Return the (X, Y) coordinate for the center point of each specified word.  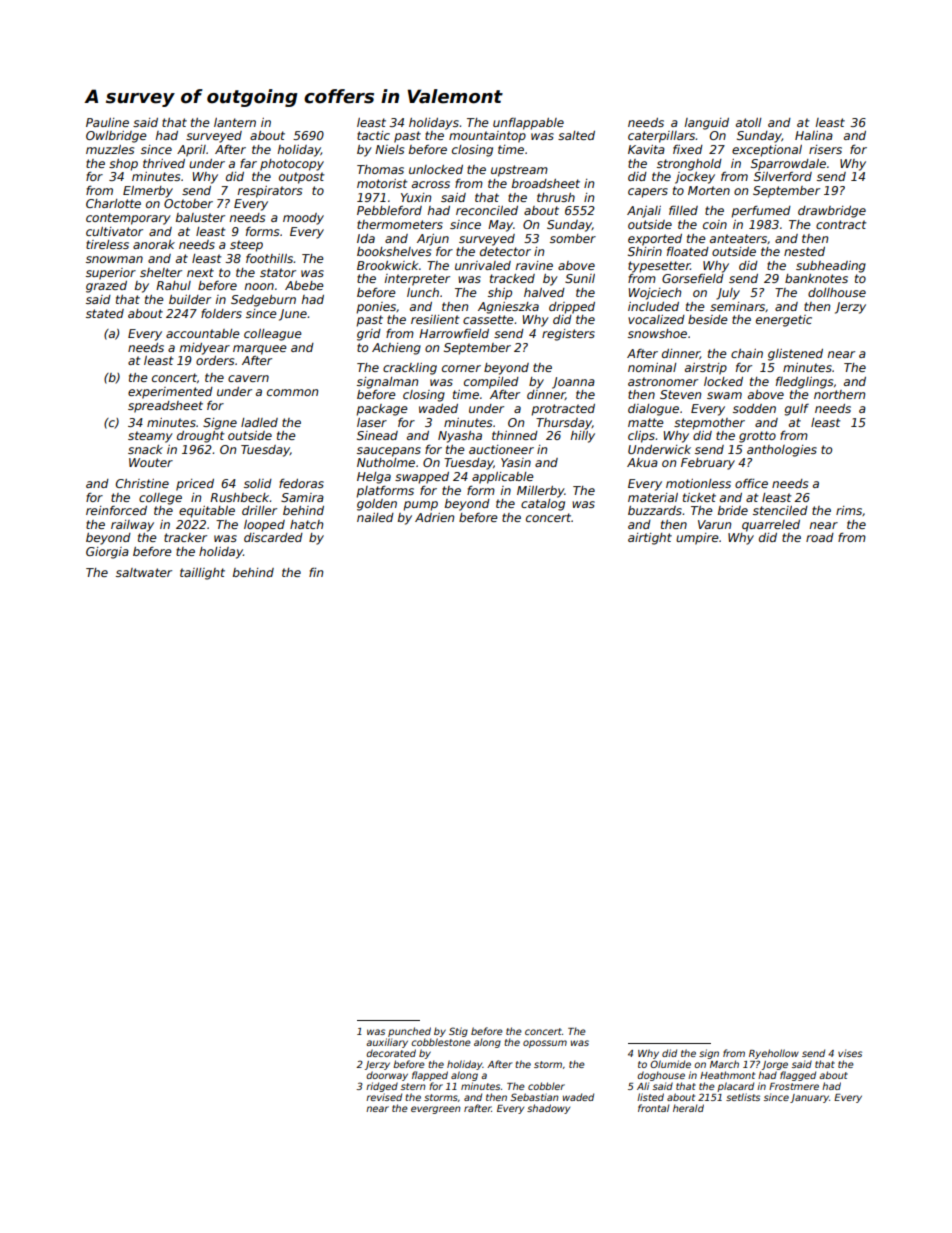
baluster (200, 217)
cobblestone (441, 1042)
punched (409, 1032)
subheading (831, 267)
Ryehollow (774, 1054)
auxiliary (387, 1043)
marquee (260, 350)
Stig (458, 1032)
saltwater (144, 572)
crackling (410, 369)
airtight (650, 539)
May (500, 226)
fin (316, 572)
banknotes (816, 278)
